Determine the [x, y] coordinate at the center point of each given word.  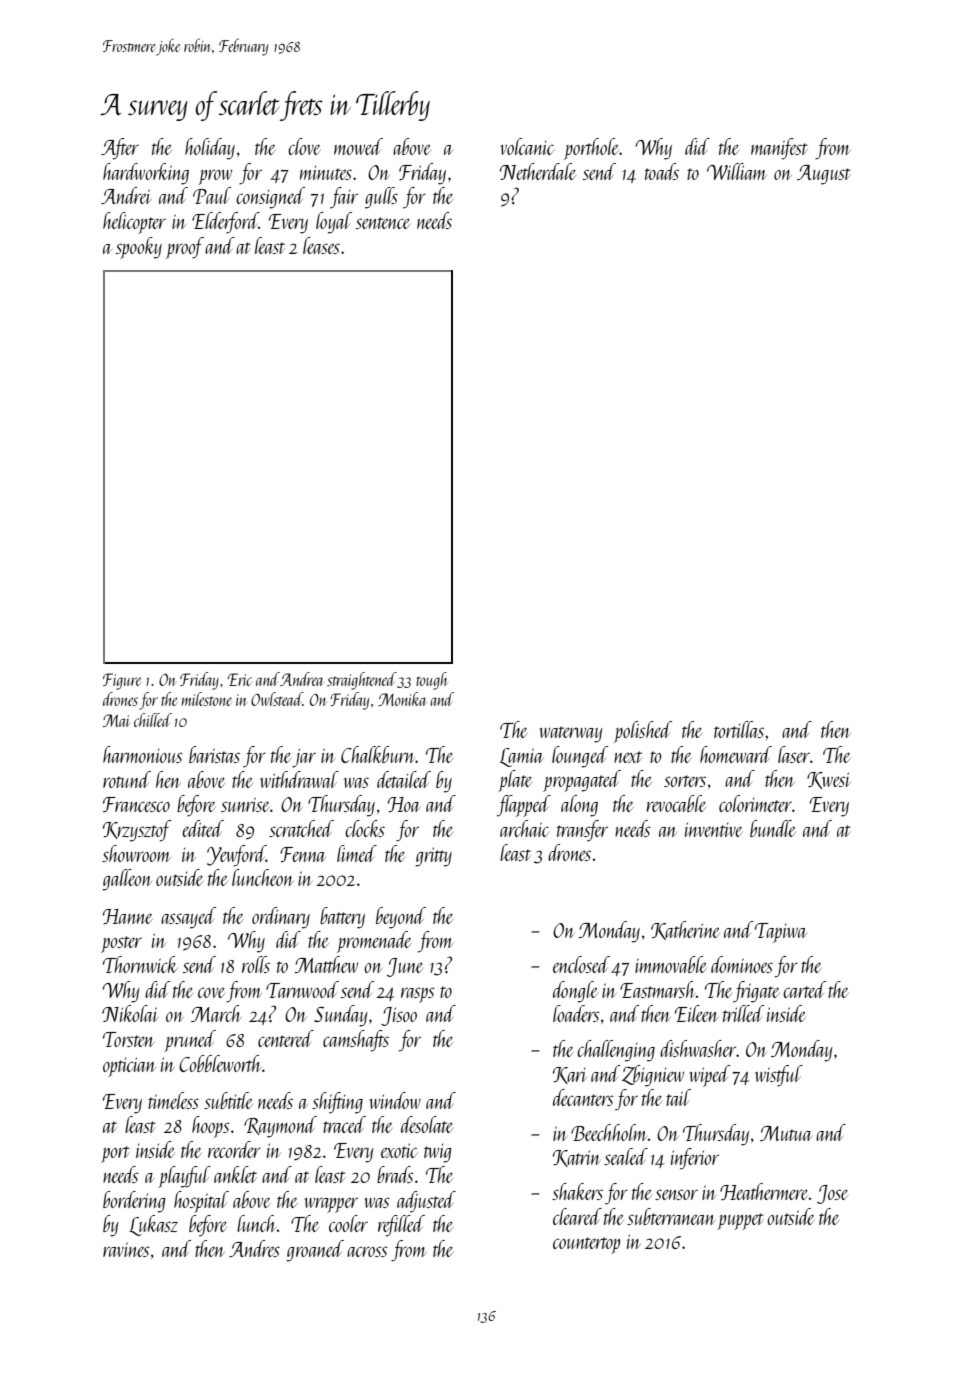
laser [794, 754]
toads [662, 171]
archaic [525, 828]
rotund [127, 779]
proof [185, 248]
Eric [240, 679]
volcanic [527, 146]
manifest [779, 149]
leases [321, 245]
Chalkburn [378, 754]
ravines [126, 1249]
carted [804, 989]
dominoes [742, 964]
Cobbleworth [220, 1063]
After [120, 149]
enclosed [581, 964]
